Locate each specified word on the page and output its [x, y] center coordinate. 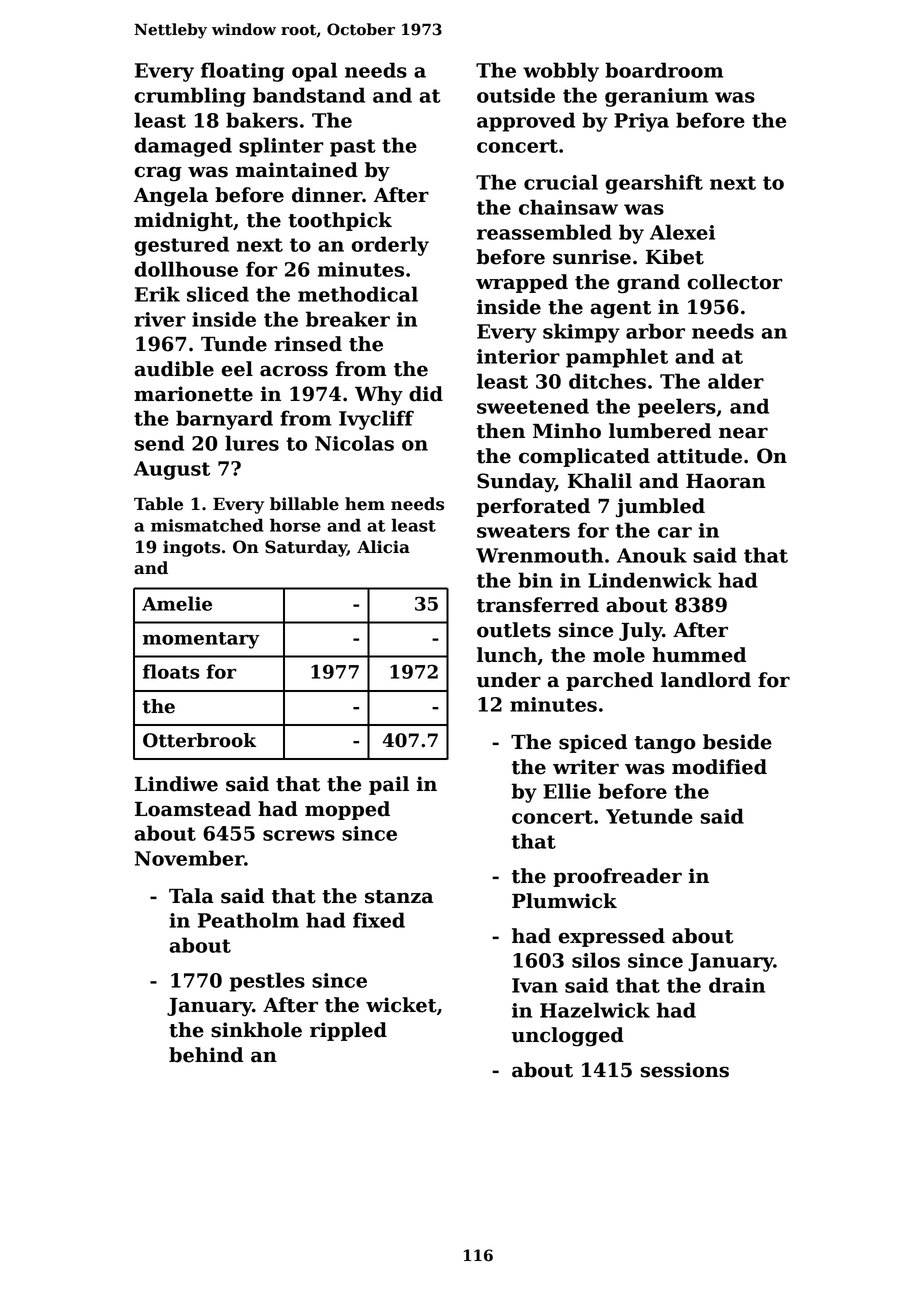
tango [665, 745]
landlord [706, 680]
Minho [567, 431]
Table [158, 504]
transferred [538, 605]
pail [389, 785]
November [189, 858]
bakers [262, 120]
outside [516, 95]
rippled [348, 1031]
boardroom [664, 70]
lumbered [660, 431]
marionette [193, 394]
